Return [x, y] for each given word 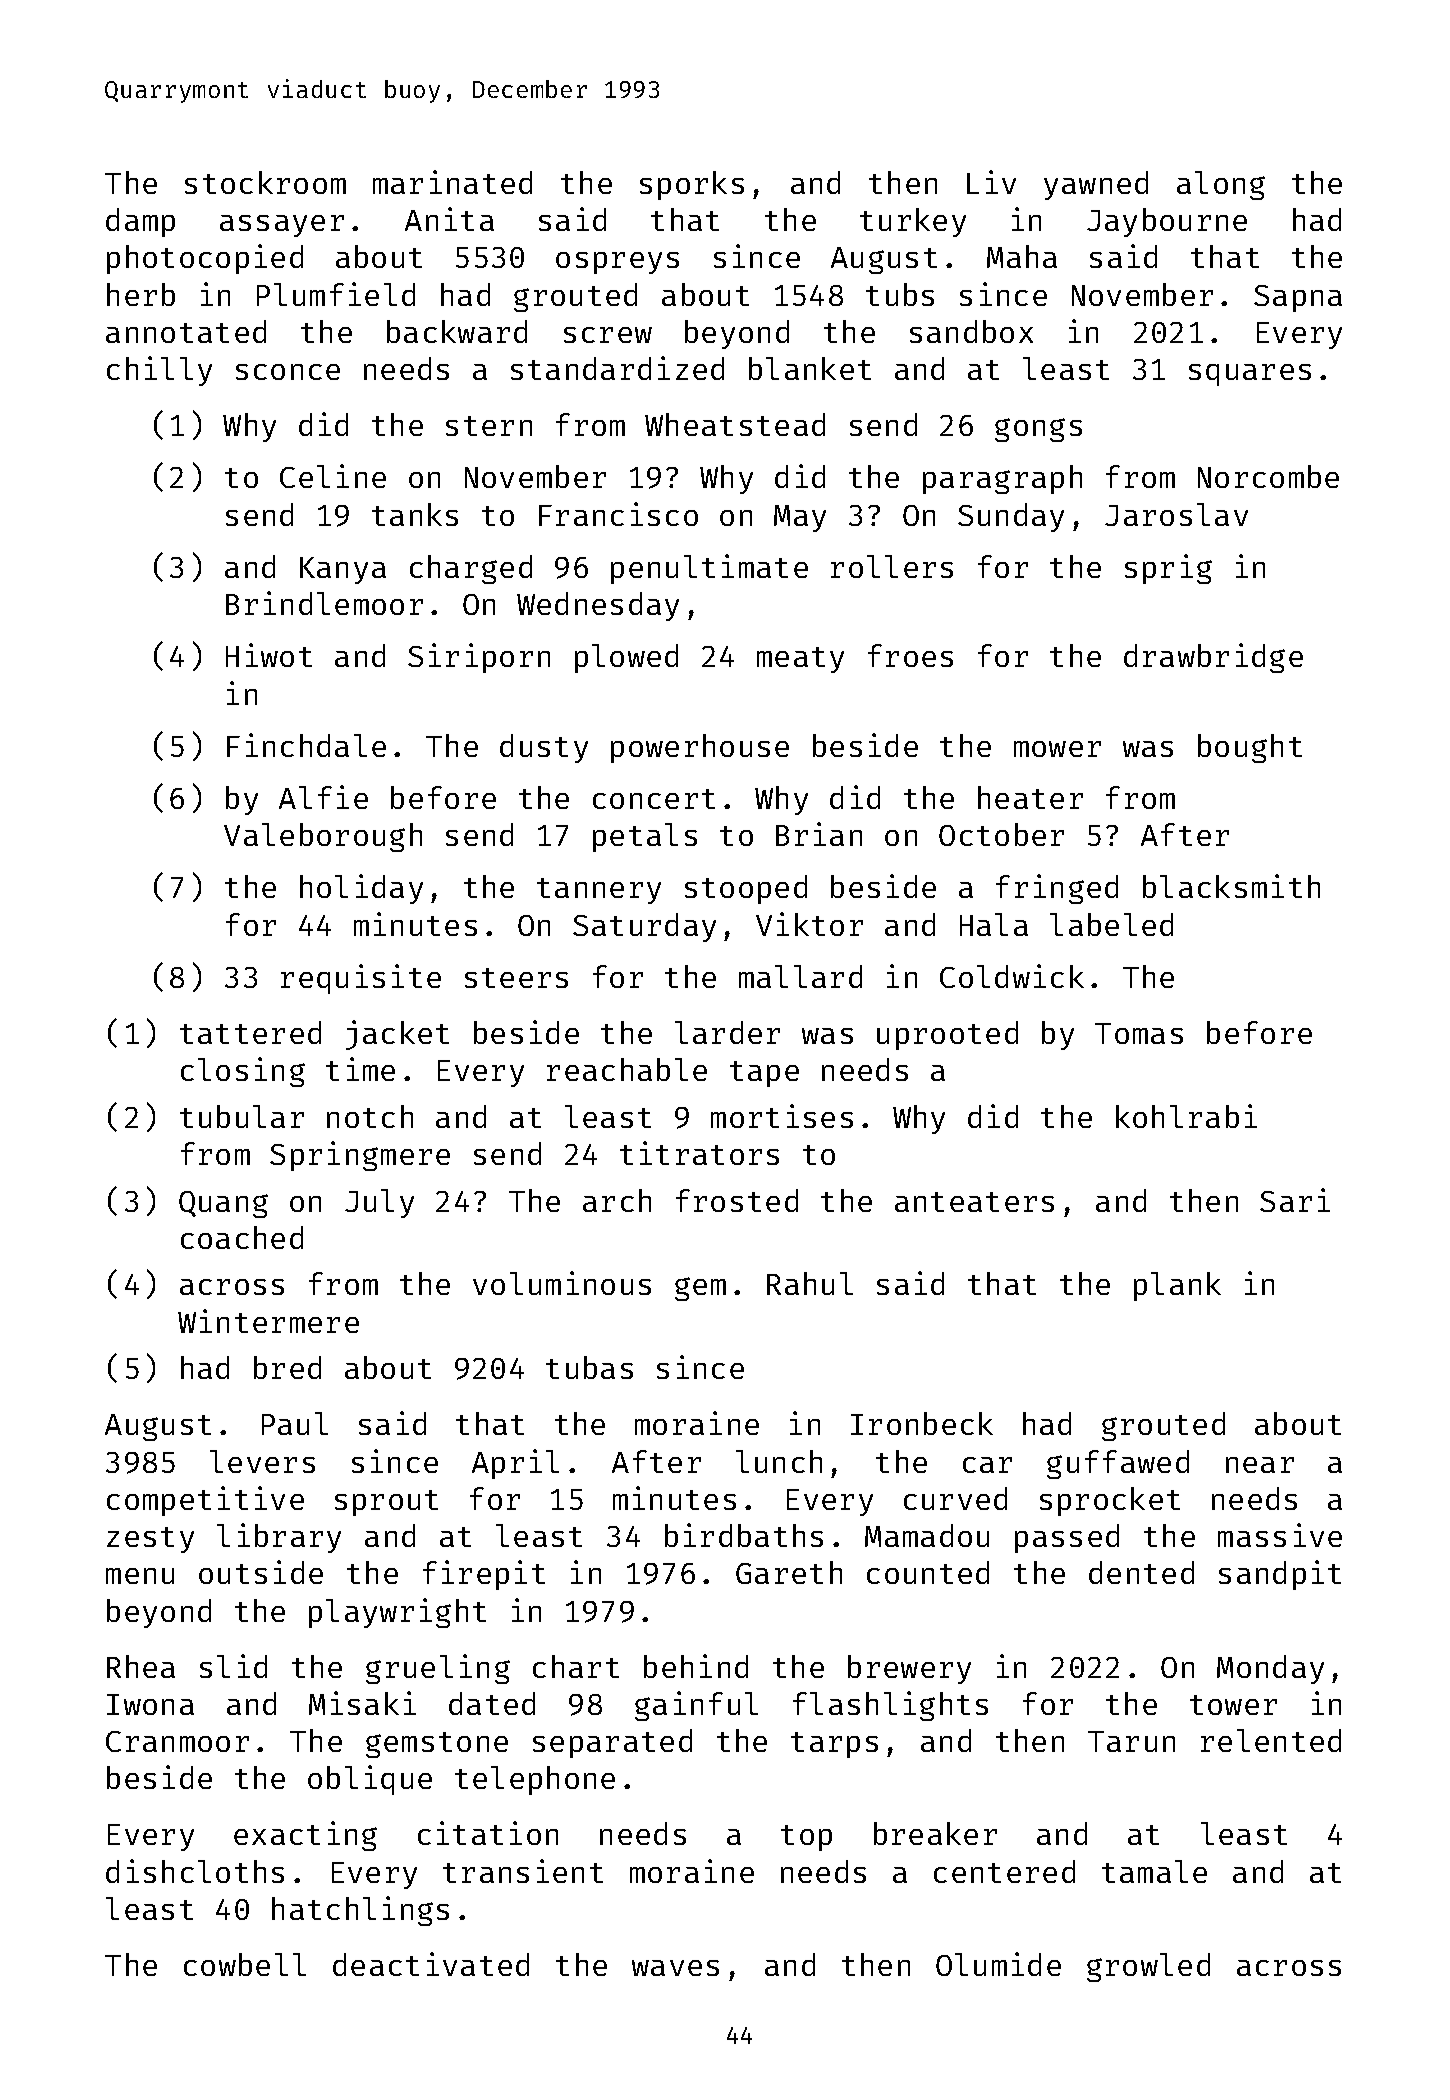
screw [608, 335]
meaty [800, 660]
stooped [746, 889]
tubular [242, 1116]
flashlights [890, 1706]
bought [1250, 748]
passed [1067, 1538]
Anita [449, 219]
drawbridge [1213, 658]
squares [1250, 375]
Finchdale [306, 745]
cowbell [245, 1964]
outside [261, 1572]
